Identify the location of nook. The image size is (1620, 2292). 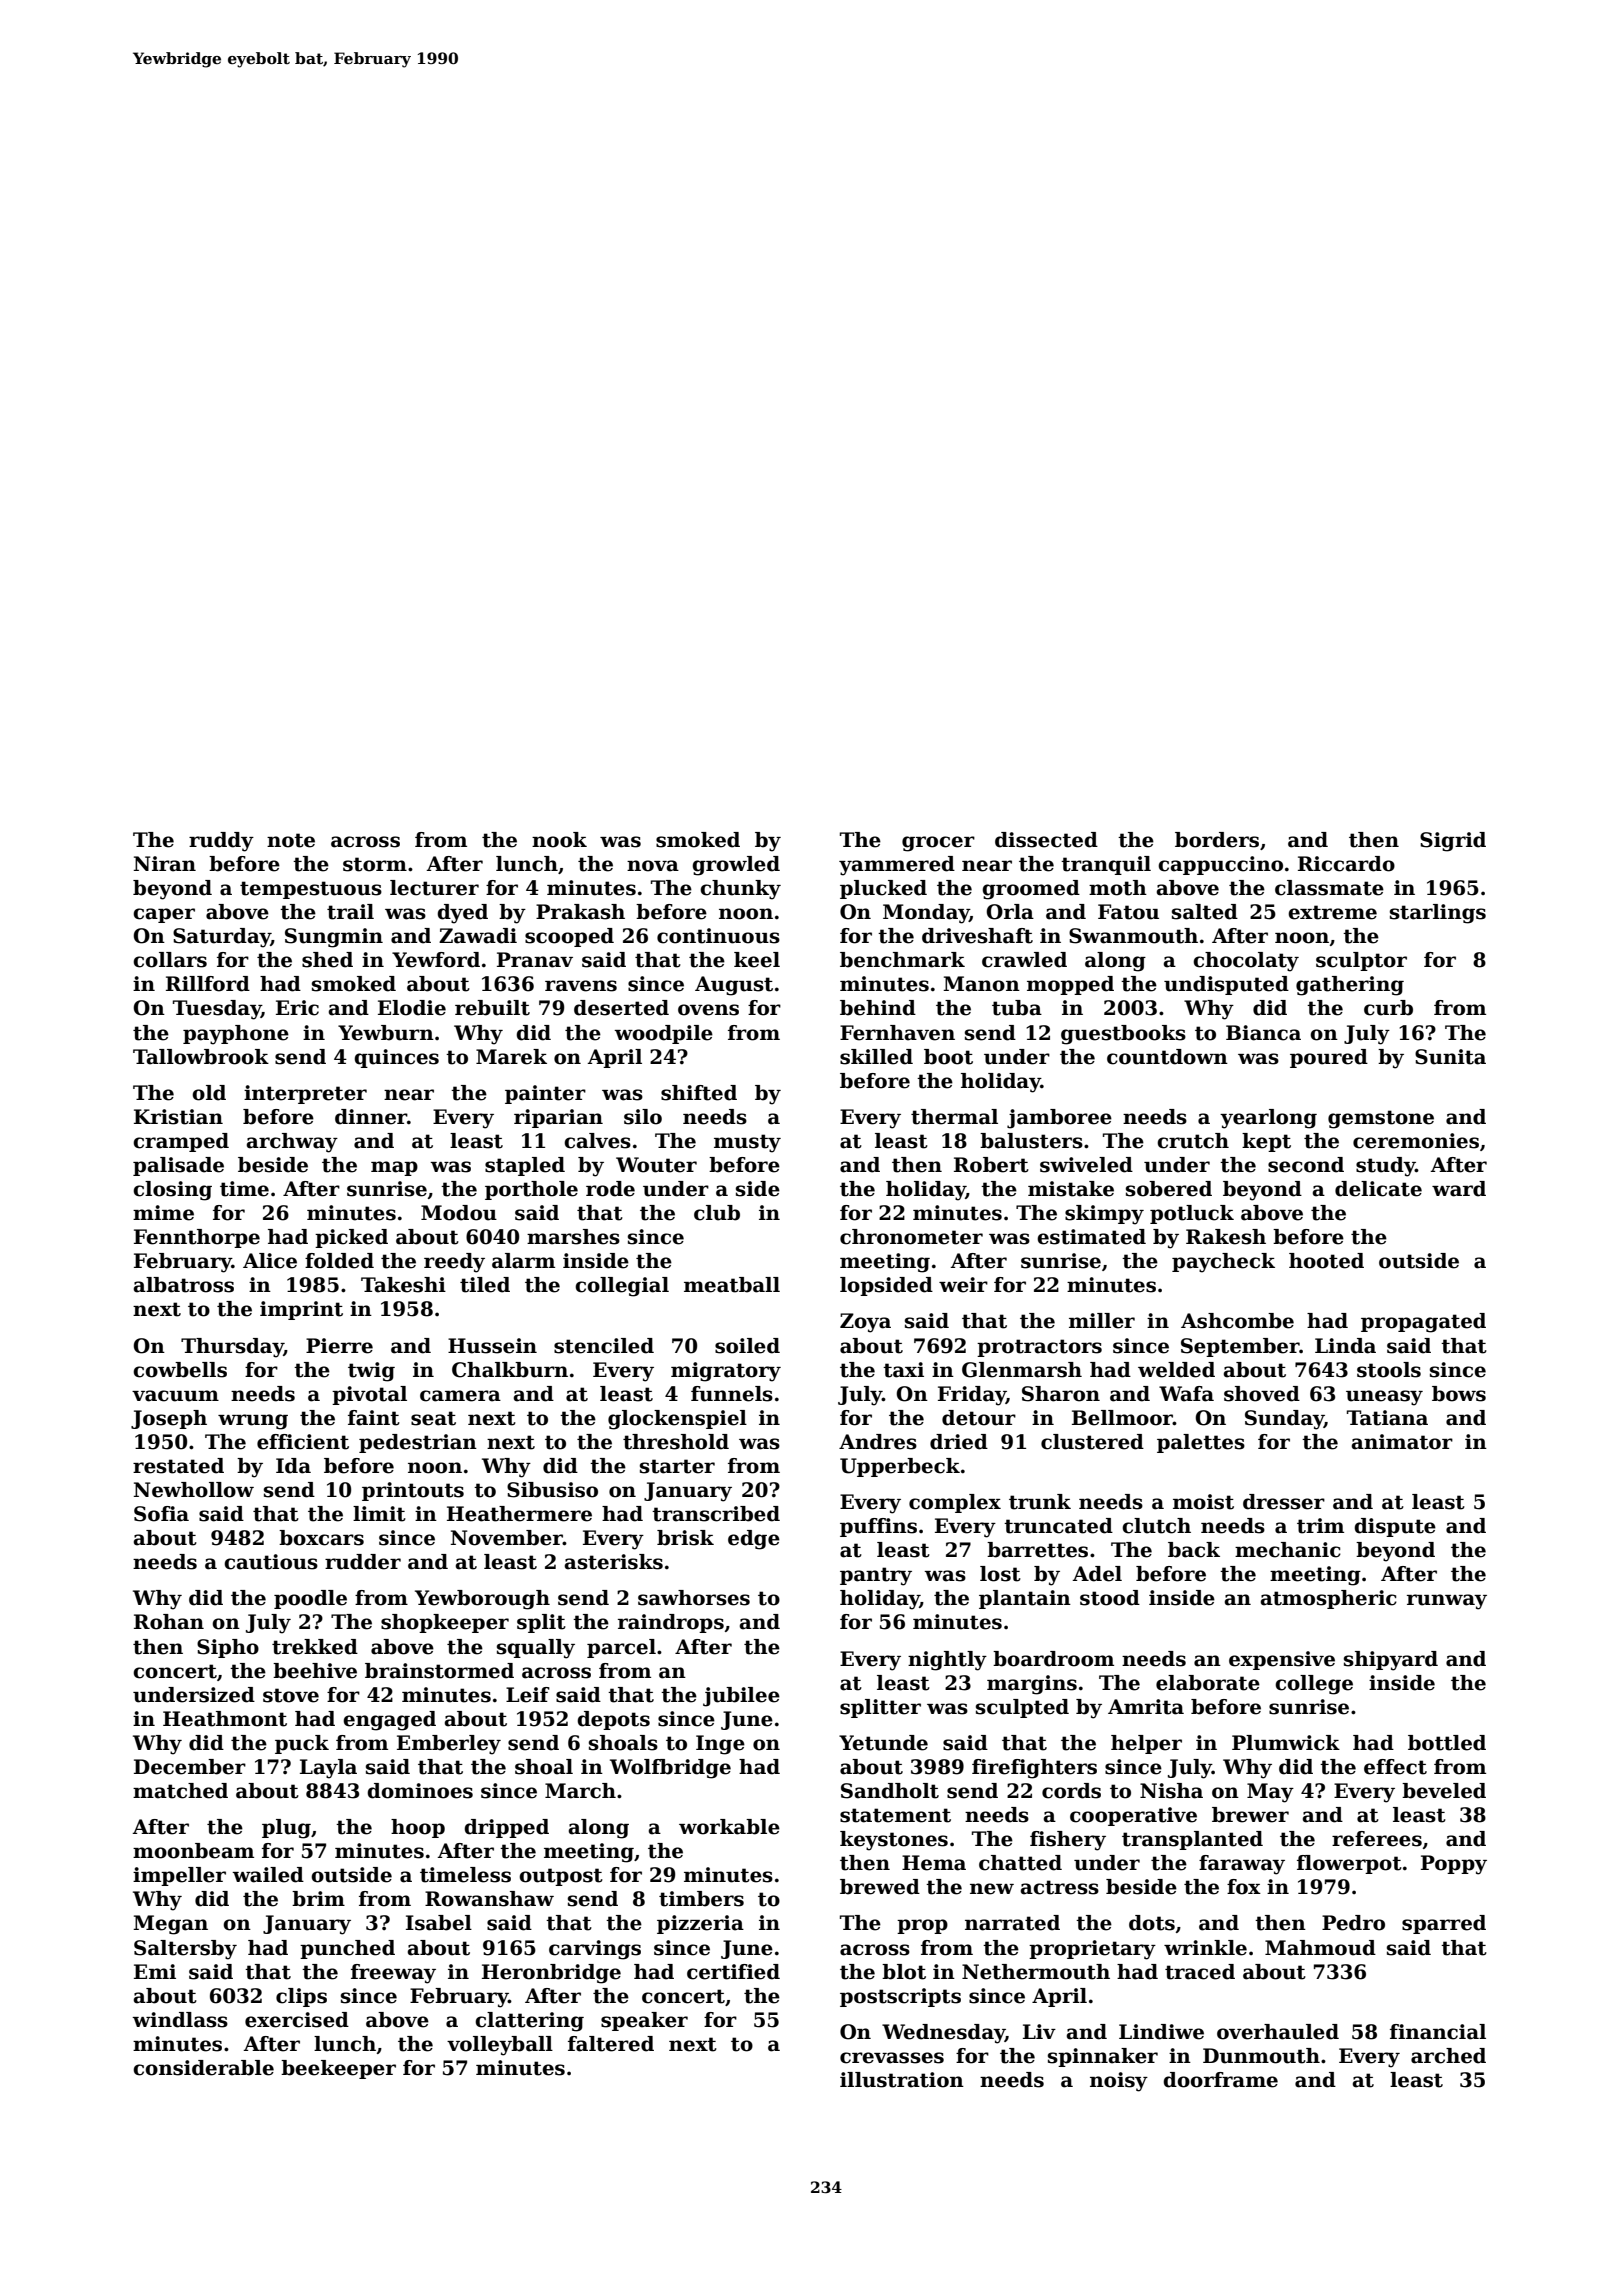
(559, 840).
